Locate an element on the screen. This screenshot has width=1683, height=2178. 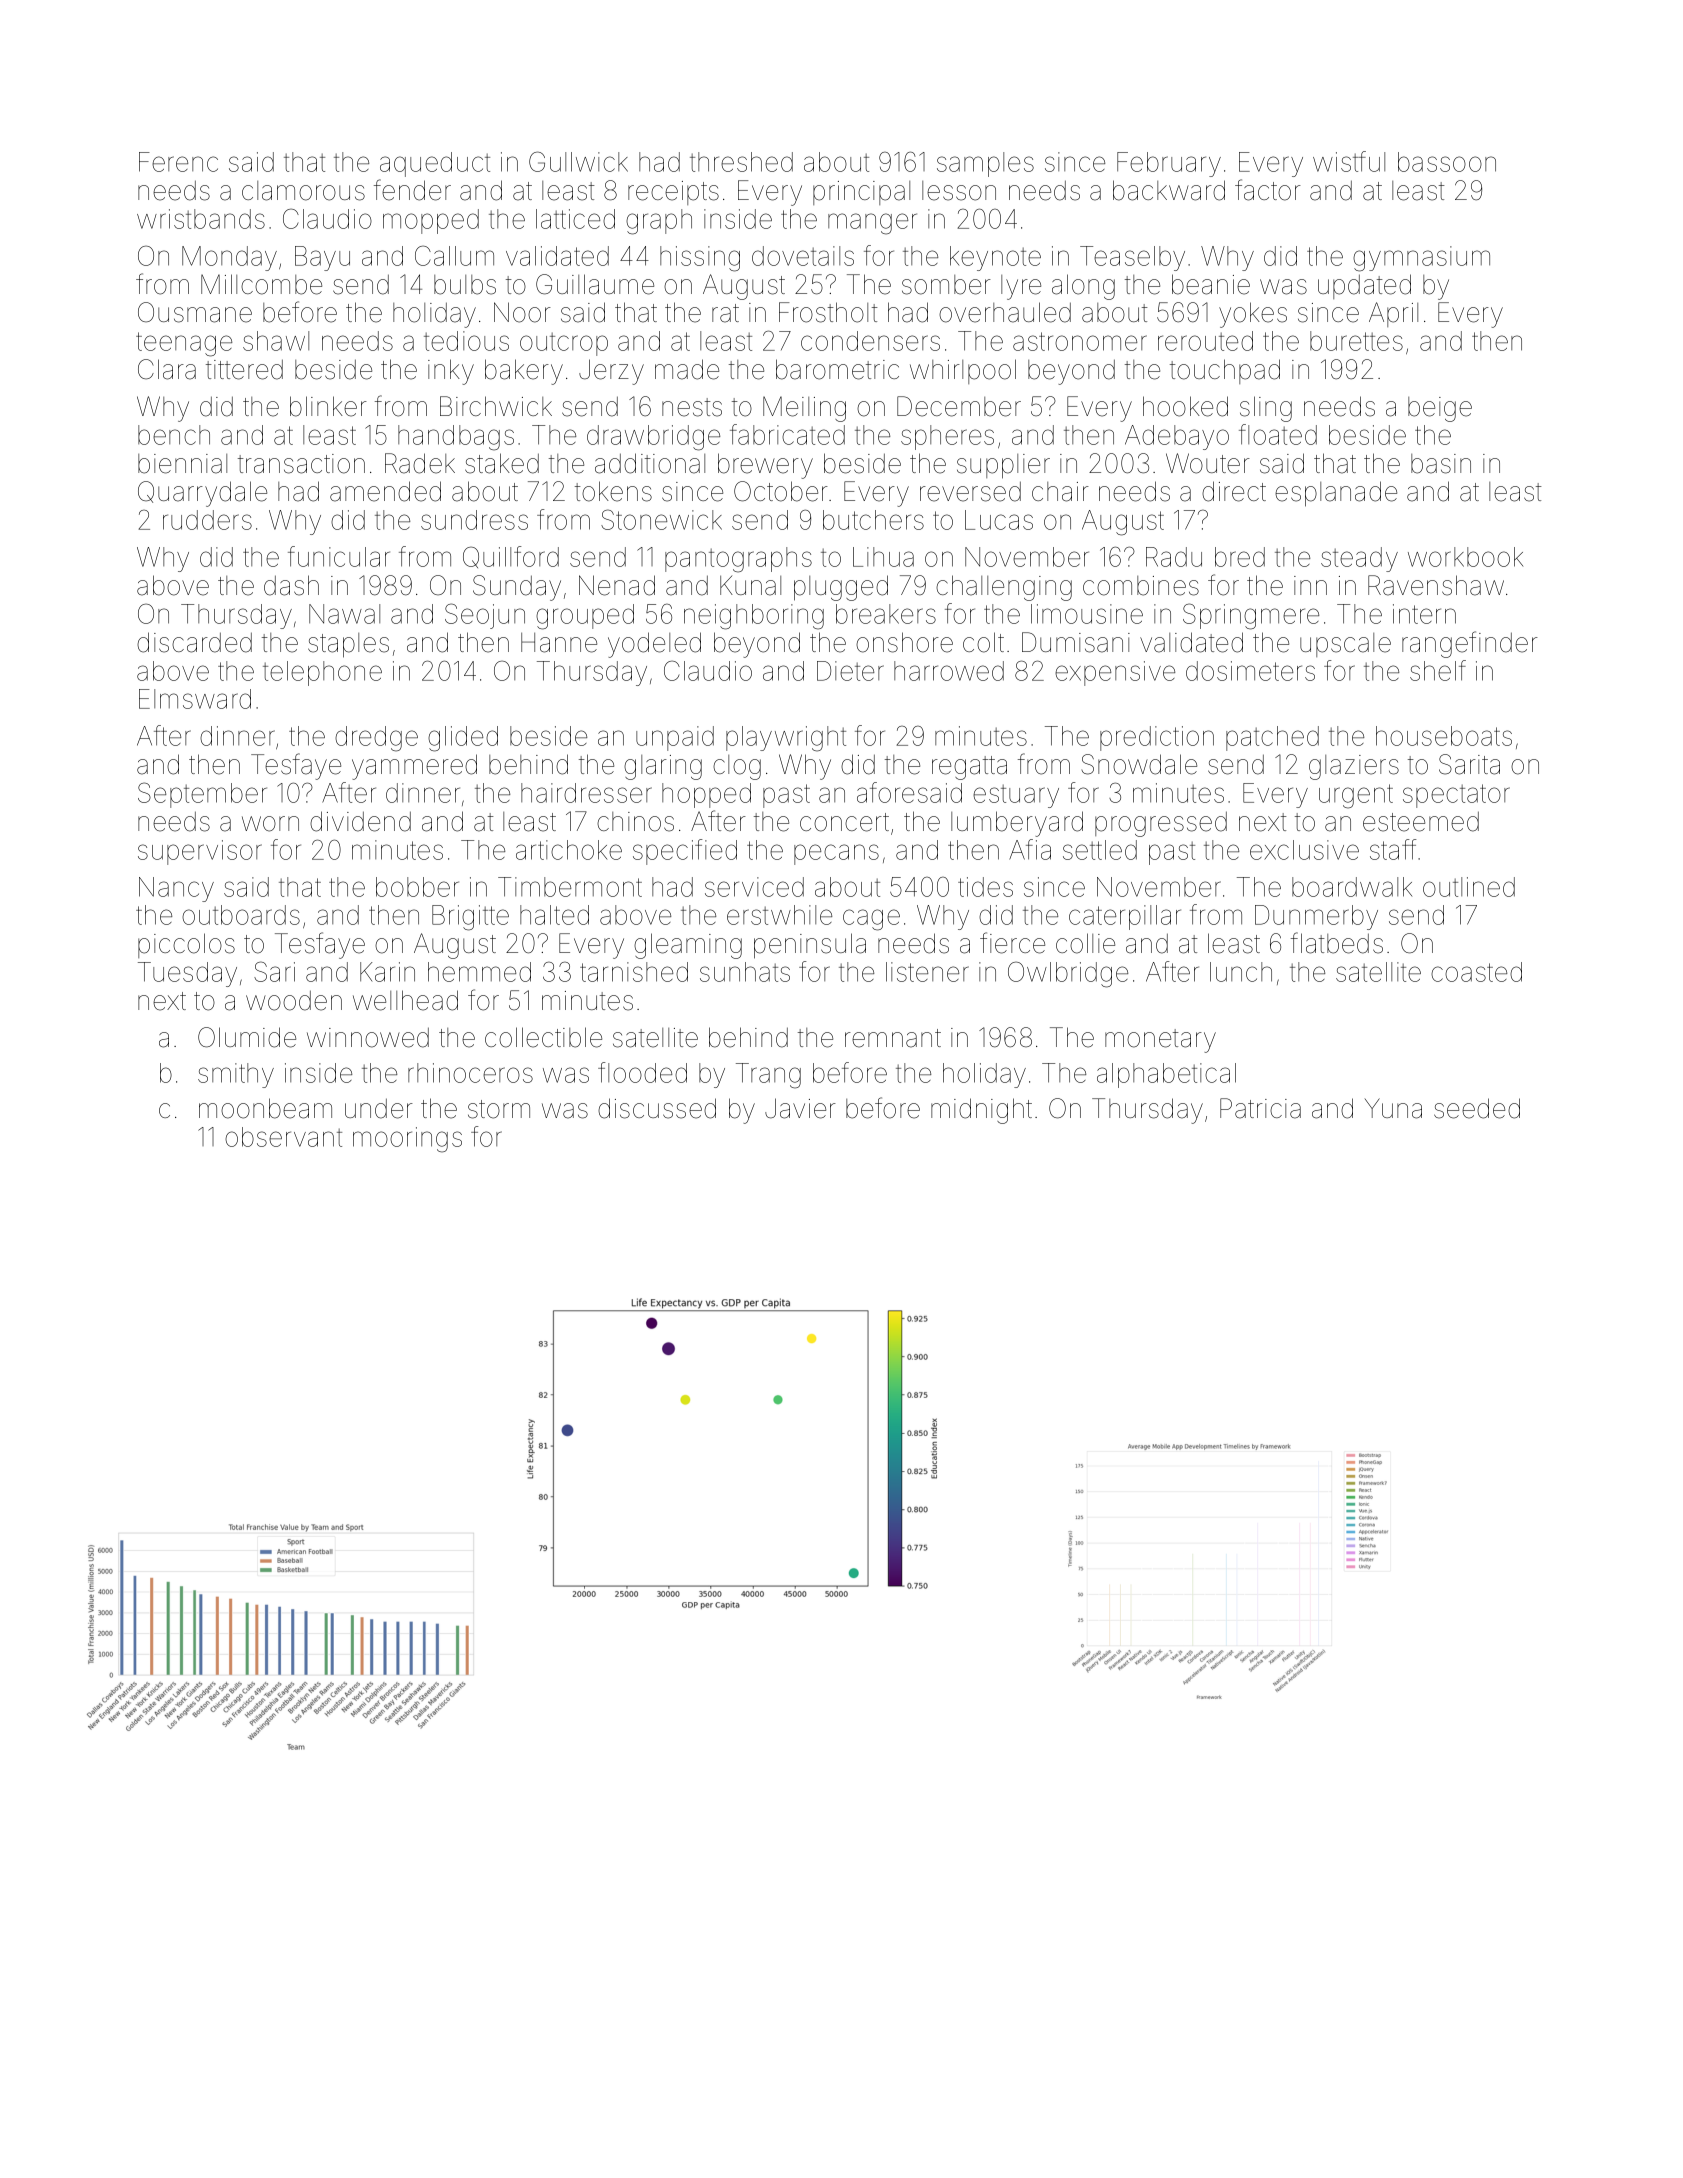
collectible is located at coordinates (543, 1037).
